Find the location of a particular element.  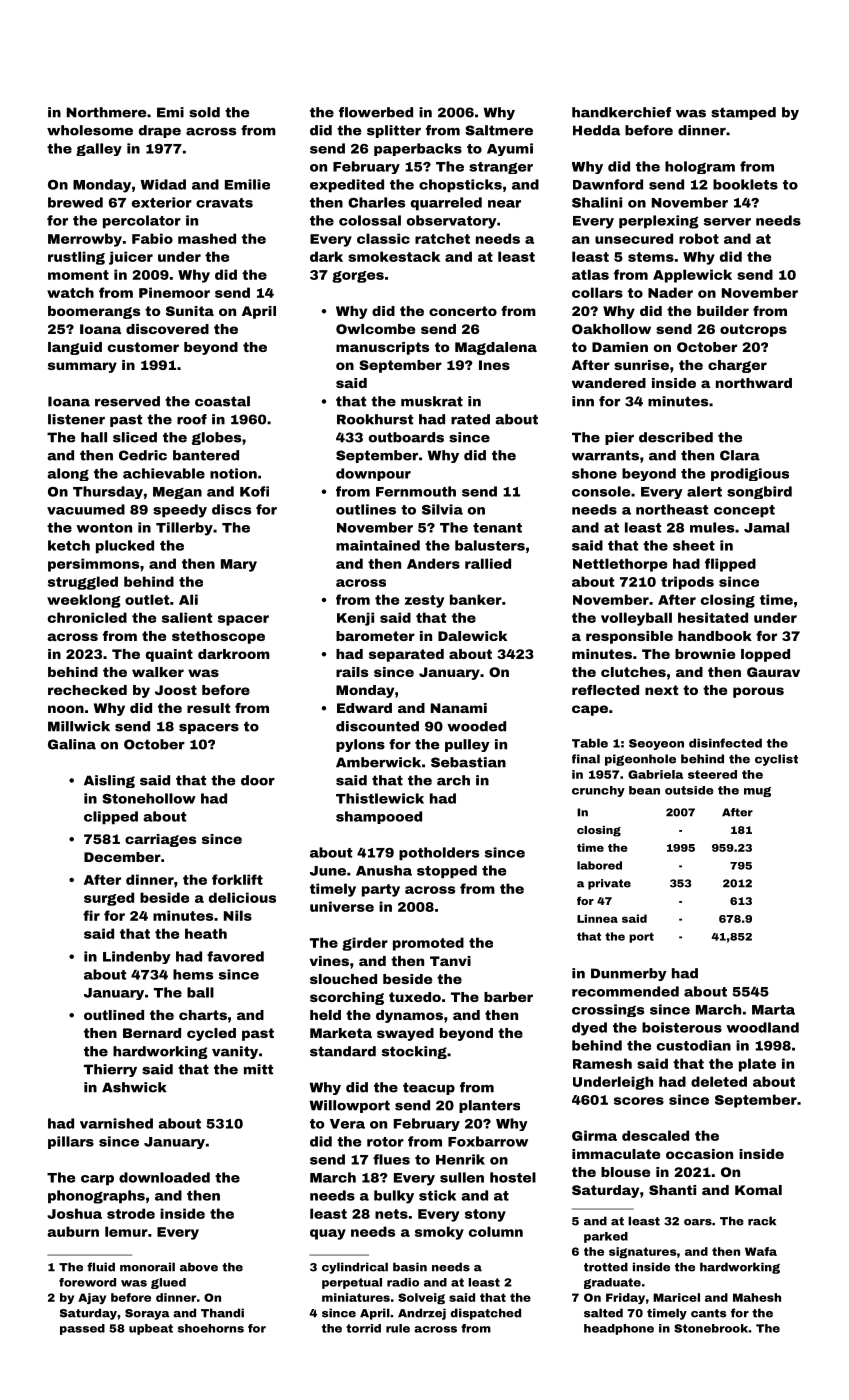

Marta is located at coordinates (773, 1010).
